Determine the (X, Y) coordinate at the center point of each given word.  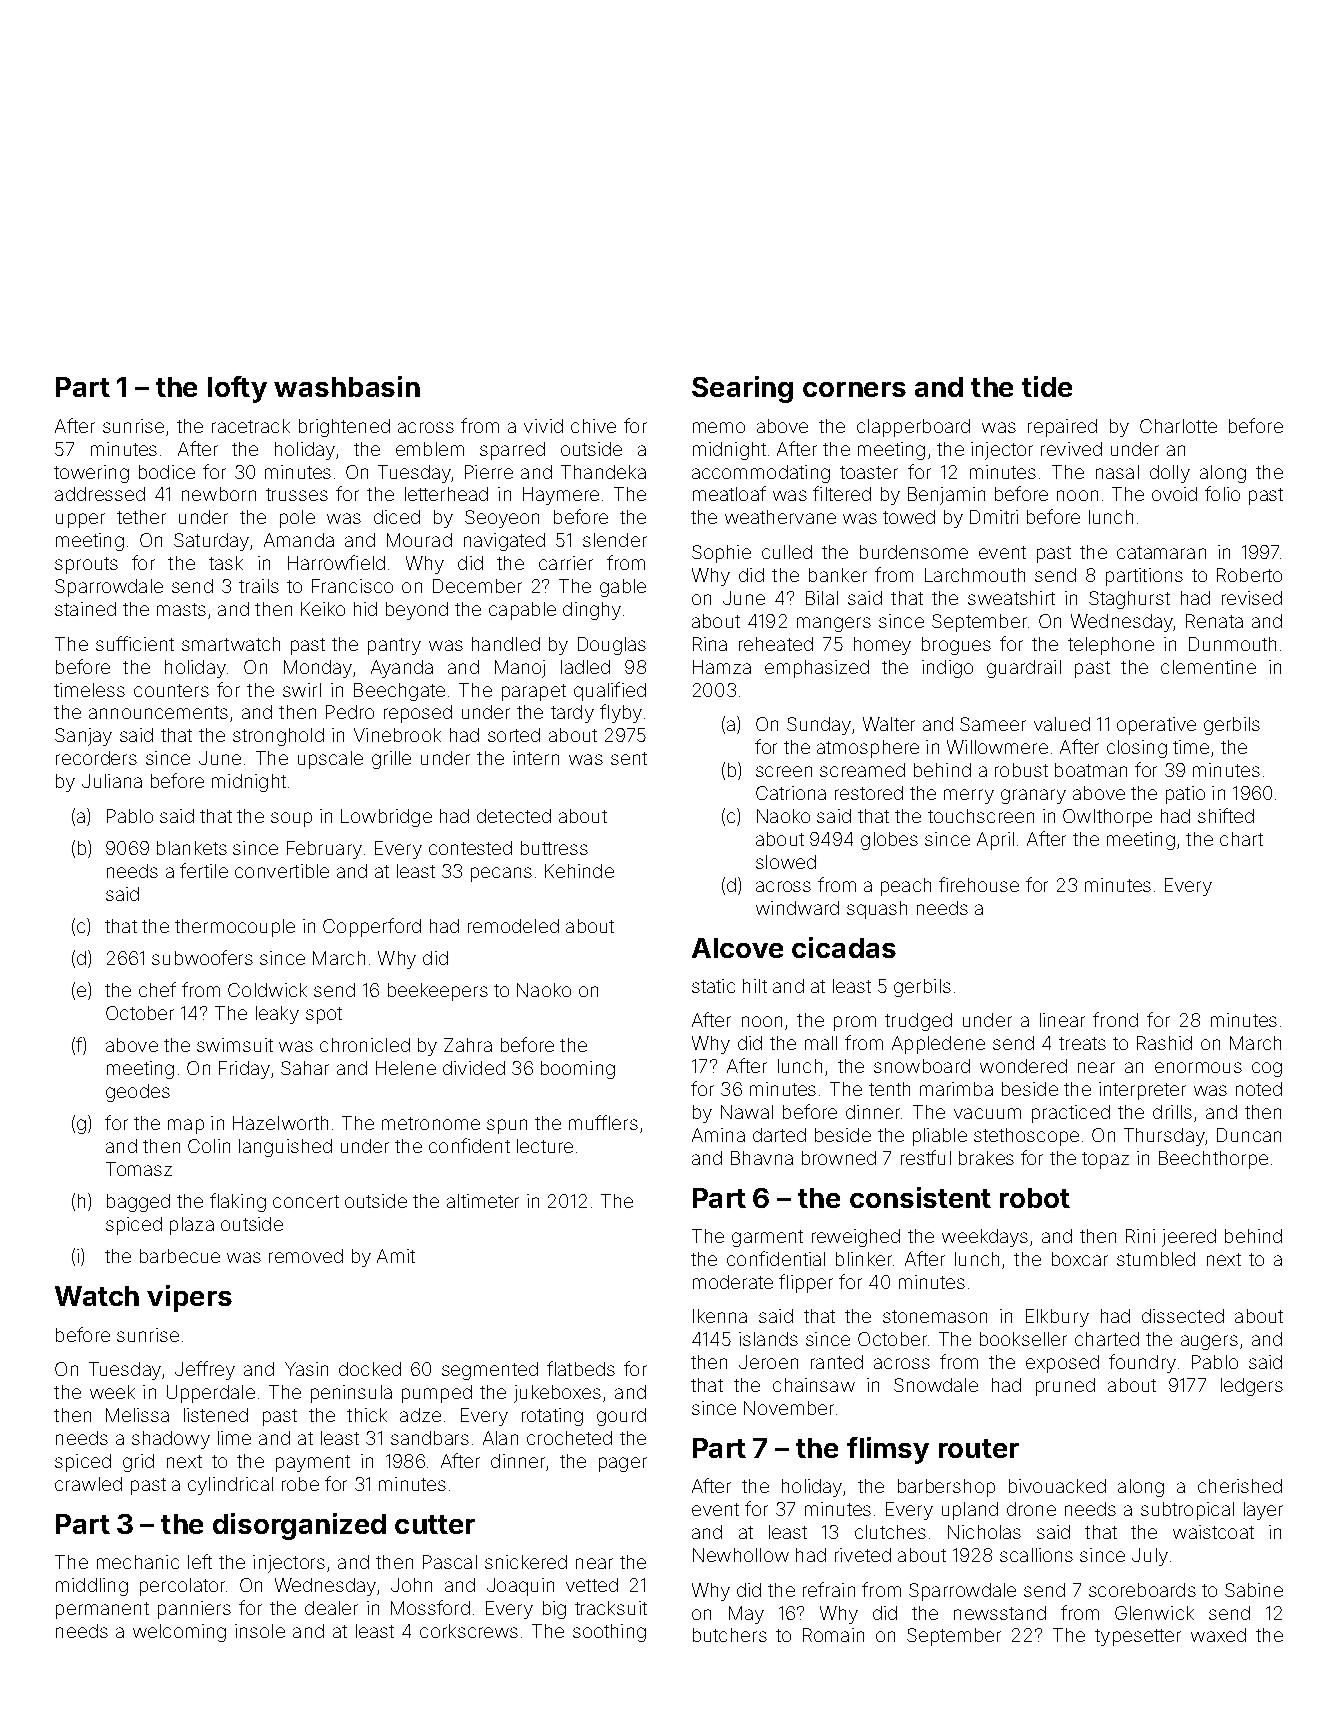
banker (838, 575)
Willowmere (997, 747)
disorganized (299, 1526)
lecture (545, 1146)
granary (1033, 796)
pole (297, 519)
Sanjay (83, 737)
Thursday (1164, 1137)
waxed (1218, 1635)
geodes (138, 1093)
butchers (730, 1635)
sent (629, 758)
